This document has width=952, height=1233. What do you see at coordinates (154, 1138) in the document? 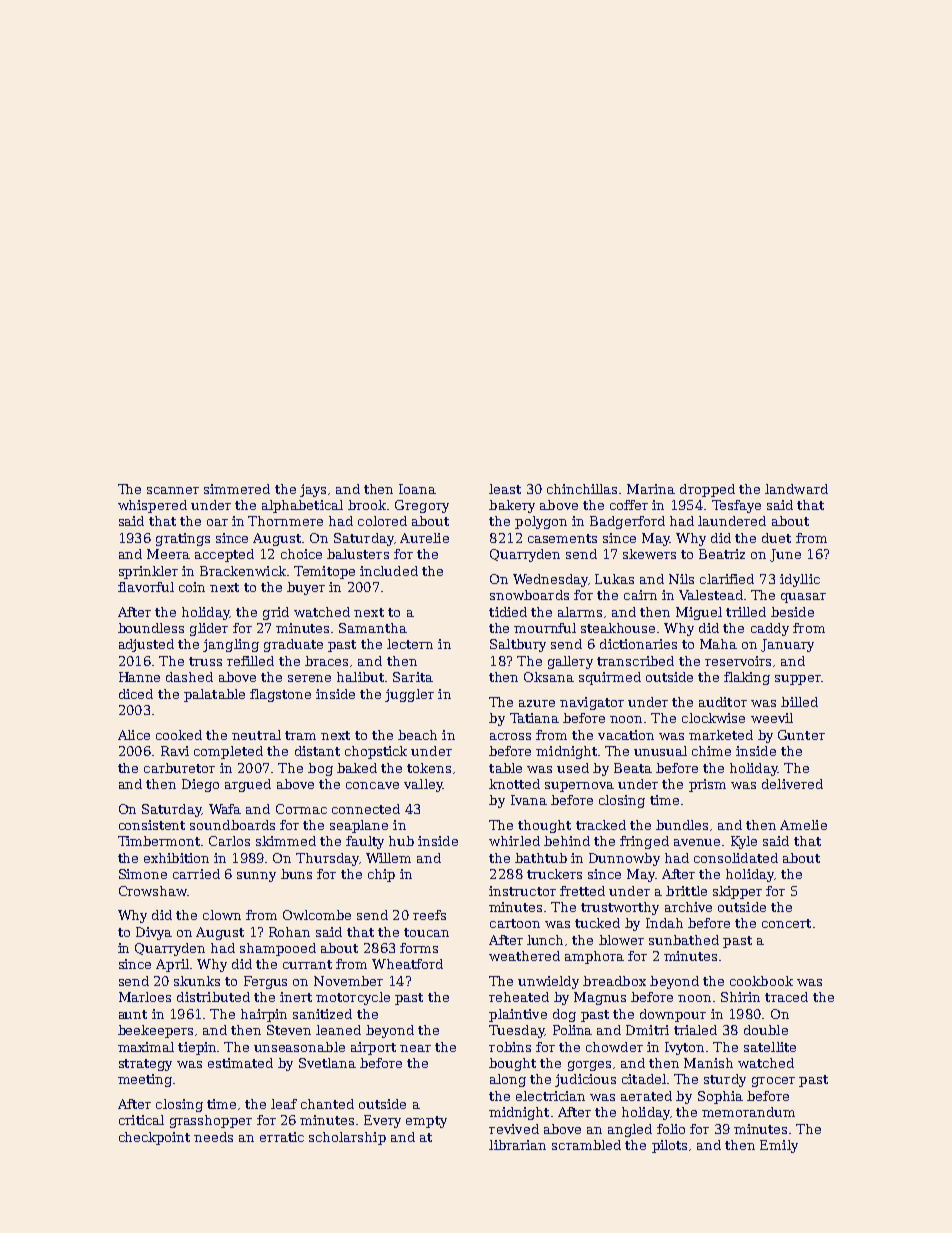
I see `checkpoint` at bounding box center [154, 1138].
